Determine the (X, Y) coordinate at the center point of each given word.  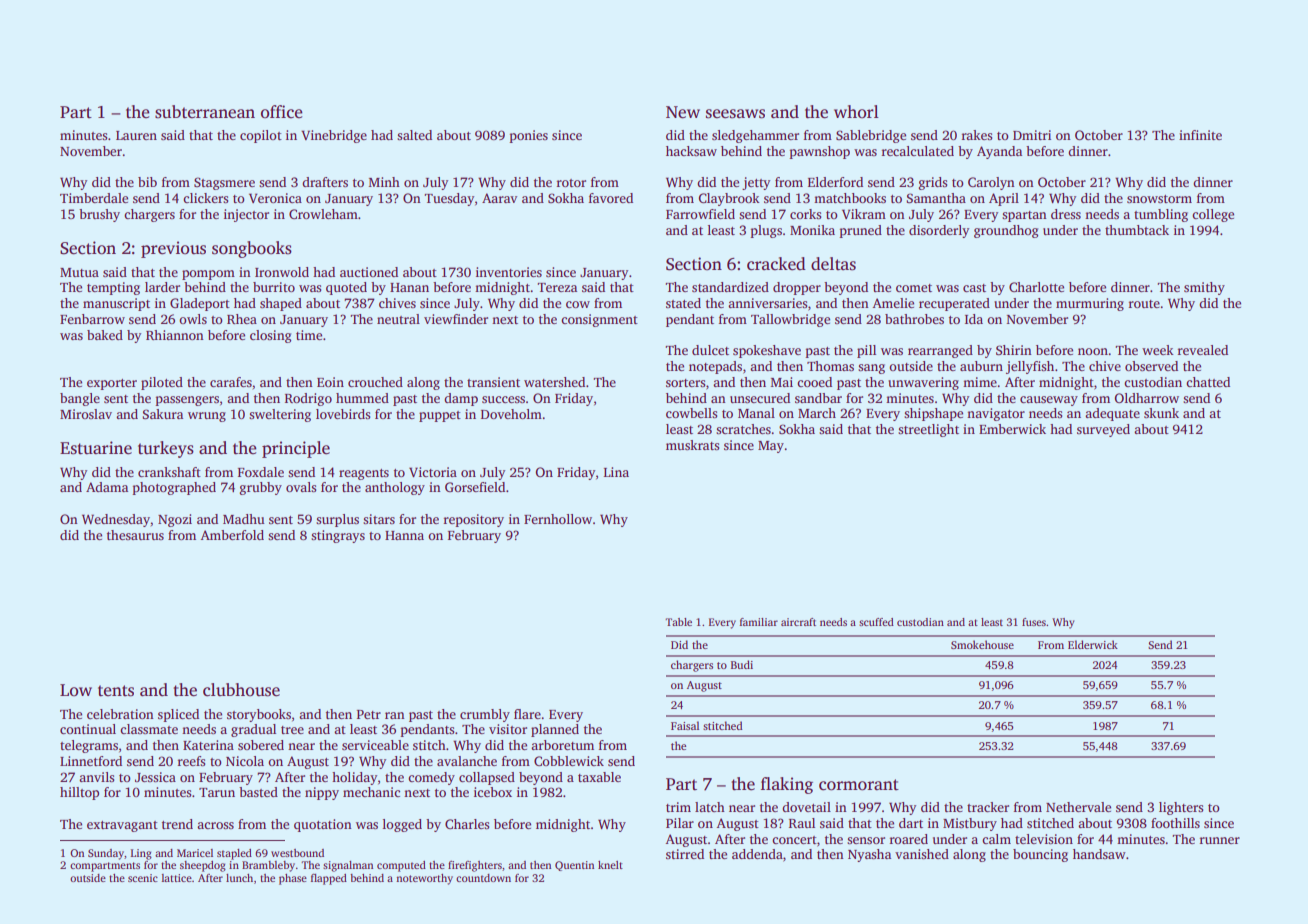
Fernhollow (558, 519)
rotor (571, 183)
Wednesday (116, 520)
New (683, 112)
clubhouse (241, 690)
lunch (239, 878)
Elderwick (1093, 644)
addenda (757, 854)
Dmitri (1032, 135)
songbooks (252, 249)
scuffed (876, 622)
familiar (759, 622)
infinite (1200, 135)
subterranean (205, 112)
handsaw (1099, 854)
